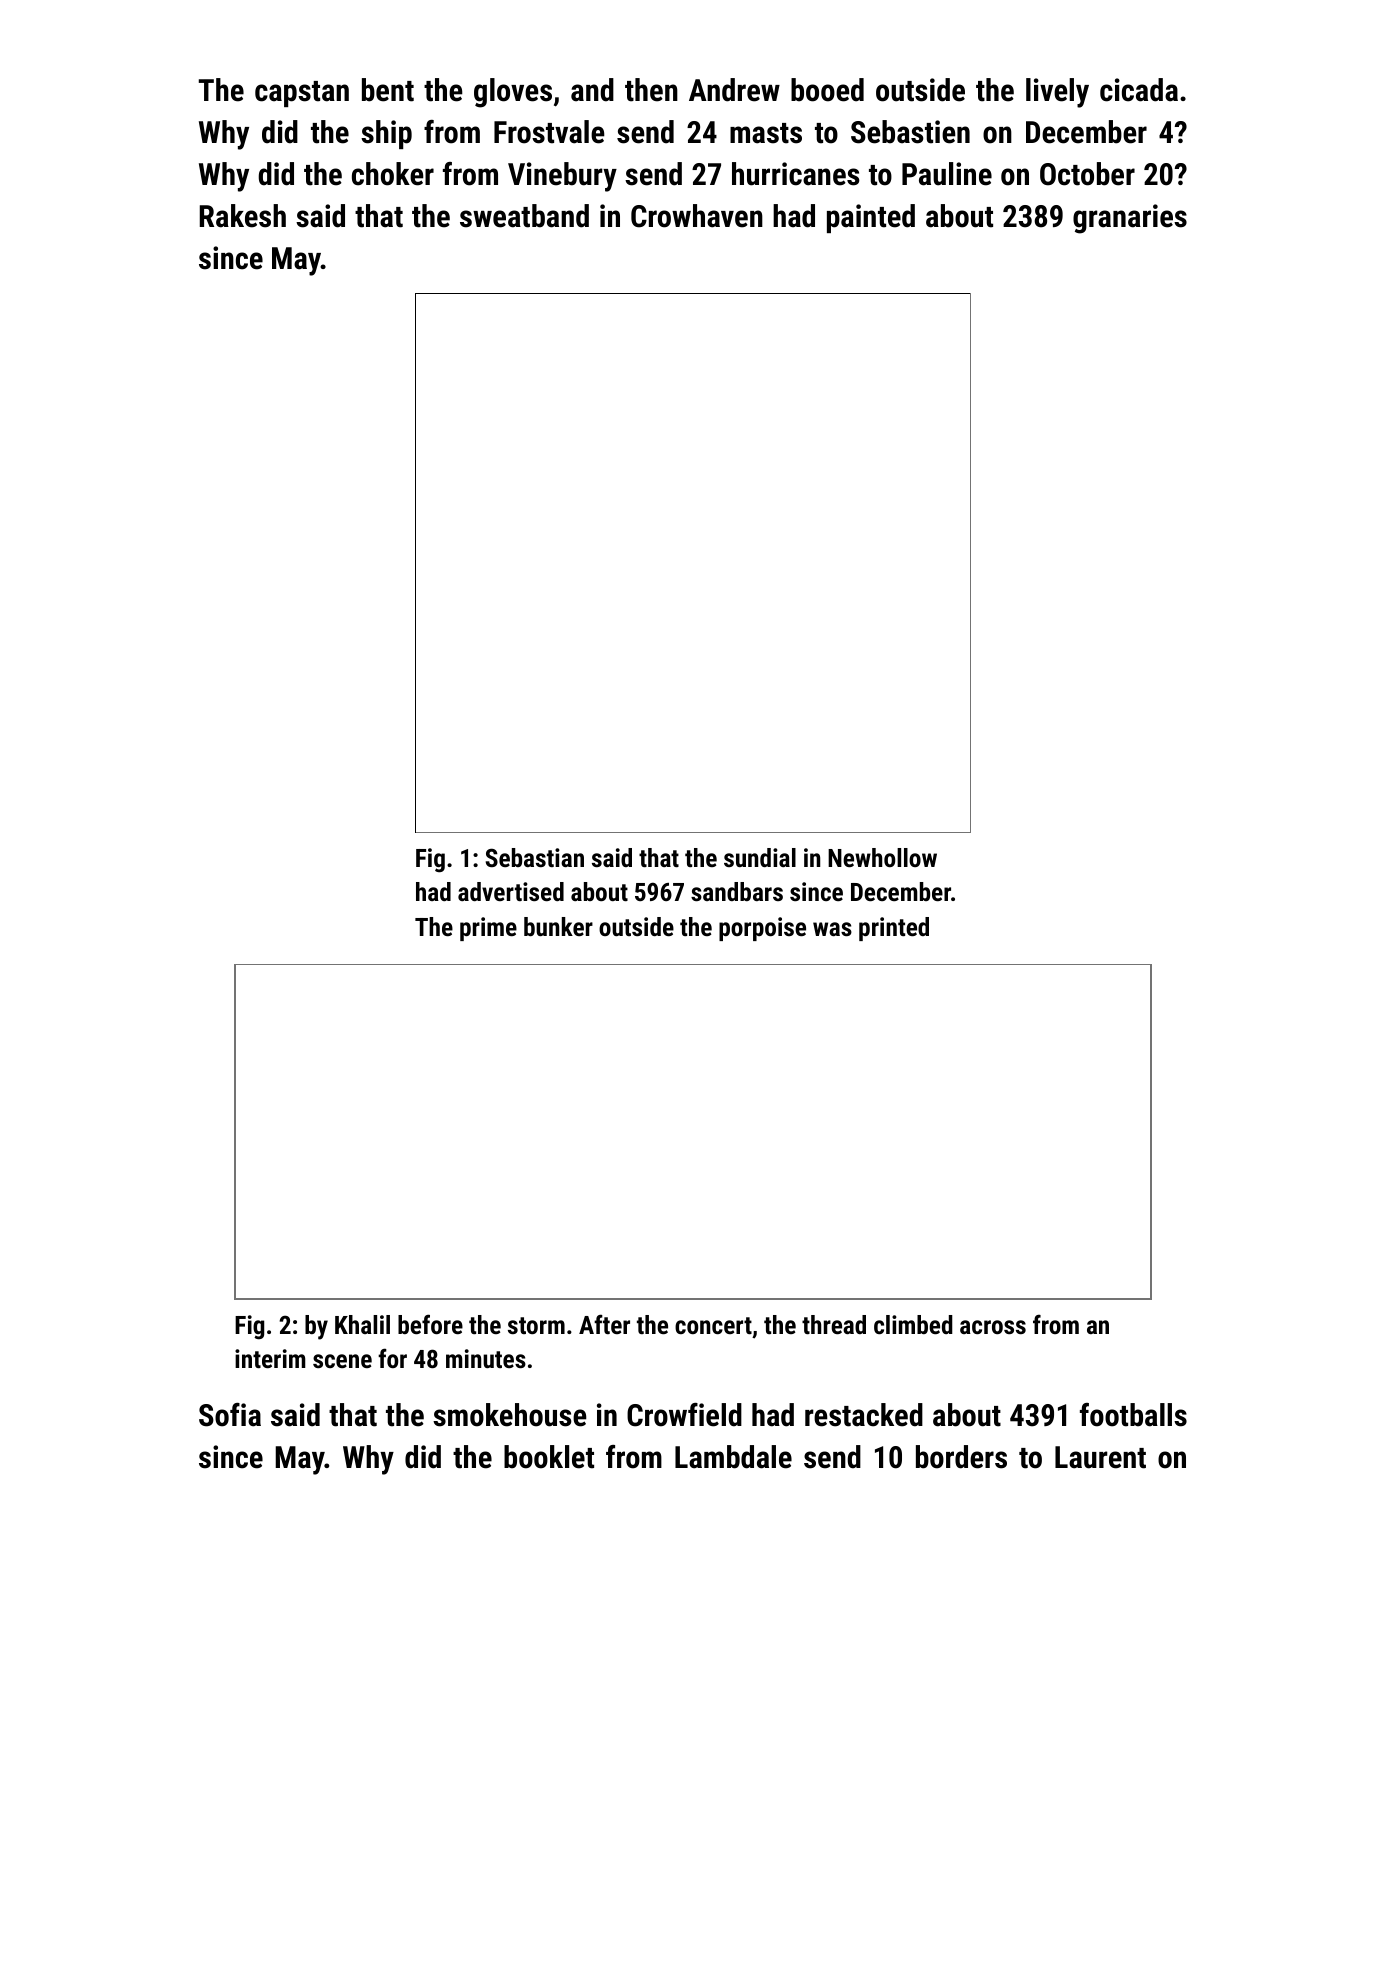 Image resolution: width=1386 pixels, height=1969 pixels. Describe the element at coordinates (894, 929) in the screenshot. I see `printed` at that location.
